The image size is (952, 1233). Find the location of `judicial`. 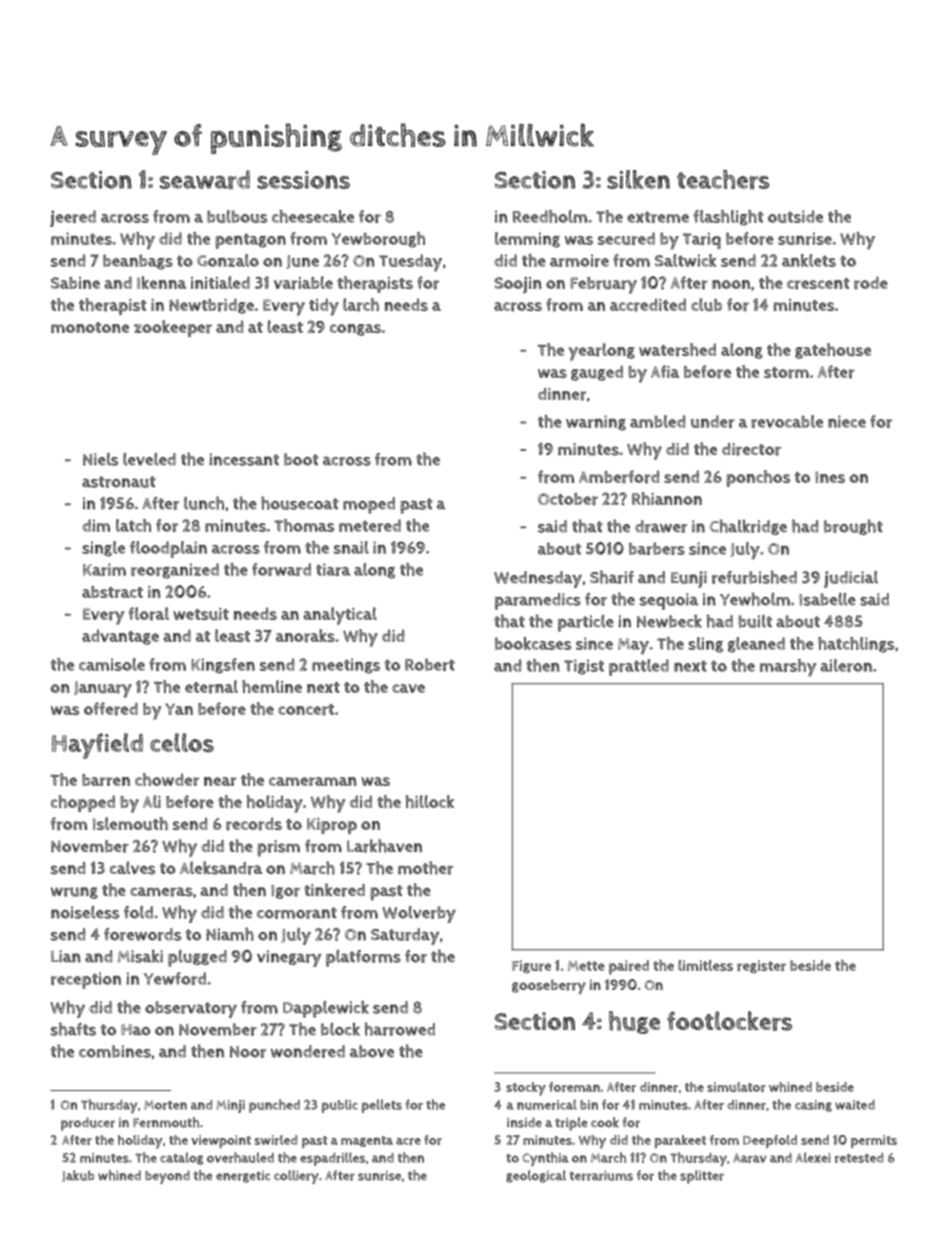

judicial is located at coordinates (851, 579).
